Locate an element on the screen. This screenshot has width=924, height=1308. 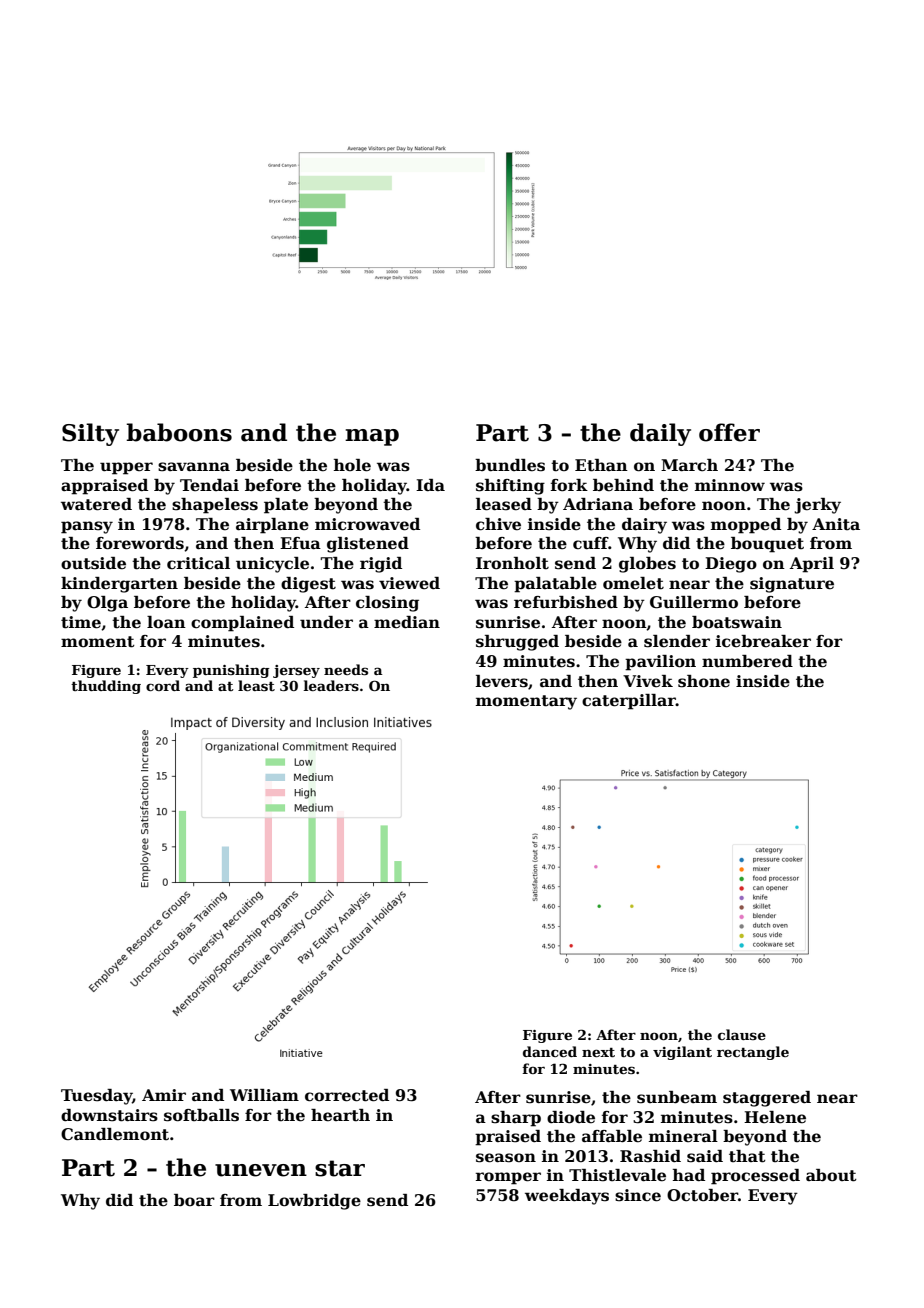
shrugged is located at coordinates (517, 643).
